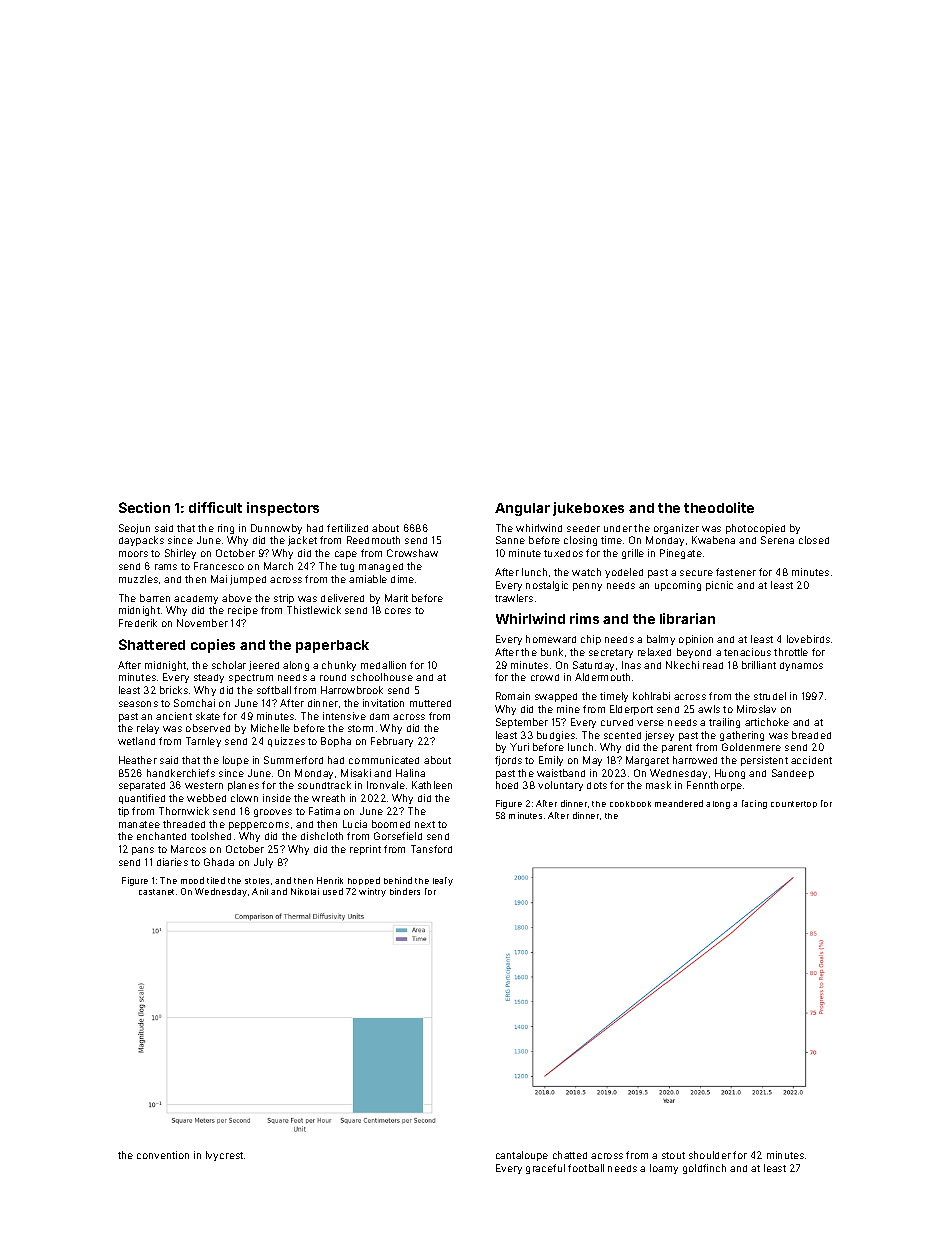  Describe the element at coordinates (283, 509) in the screenshot. I see `inspectors` at that location.
